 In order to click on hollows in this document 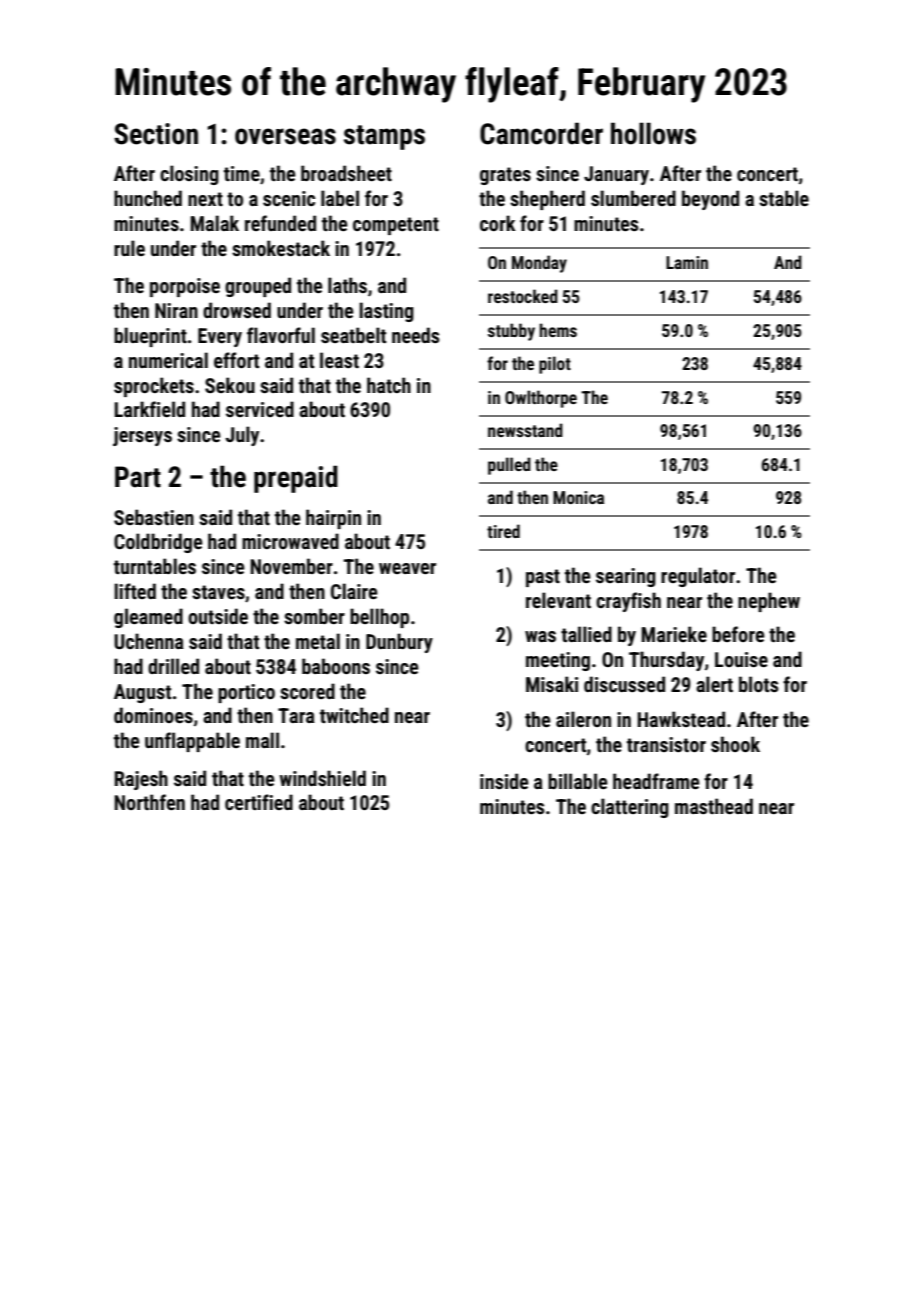, I will do `click(653, 133)`.
